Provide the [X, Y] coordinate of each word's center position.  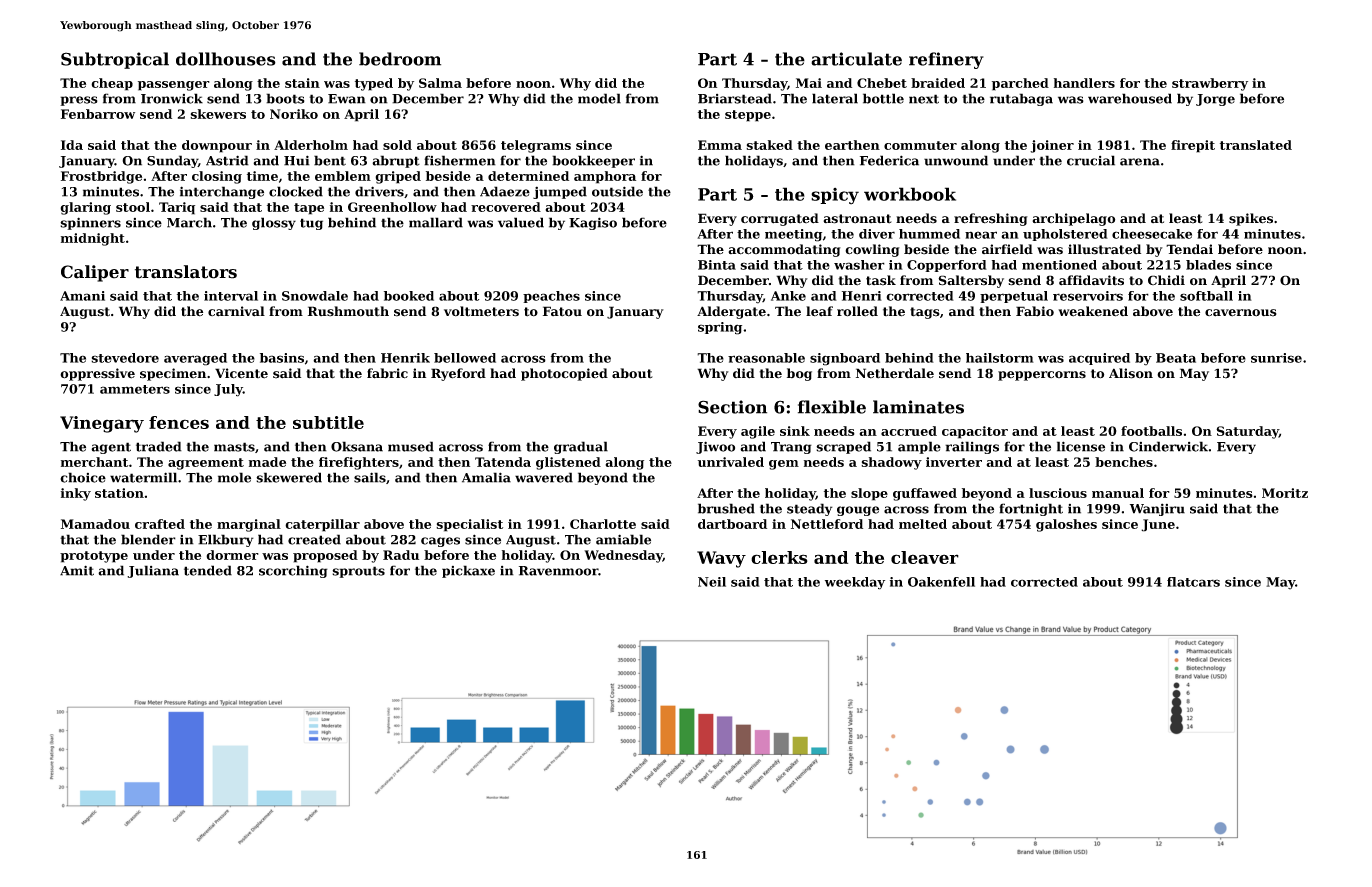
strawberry [1210, 84]
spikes [1251, 219]
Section [732, 407]
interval [231, 296]
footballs [1151, 431]
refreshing [991, 219]
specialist [469, 525]
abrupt [396, 161]
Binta [717, 265]
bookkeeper [593, 161]
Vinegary [102, 424]
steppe [748, 116]
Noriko [294, 114]
